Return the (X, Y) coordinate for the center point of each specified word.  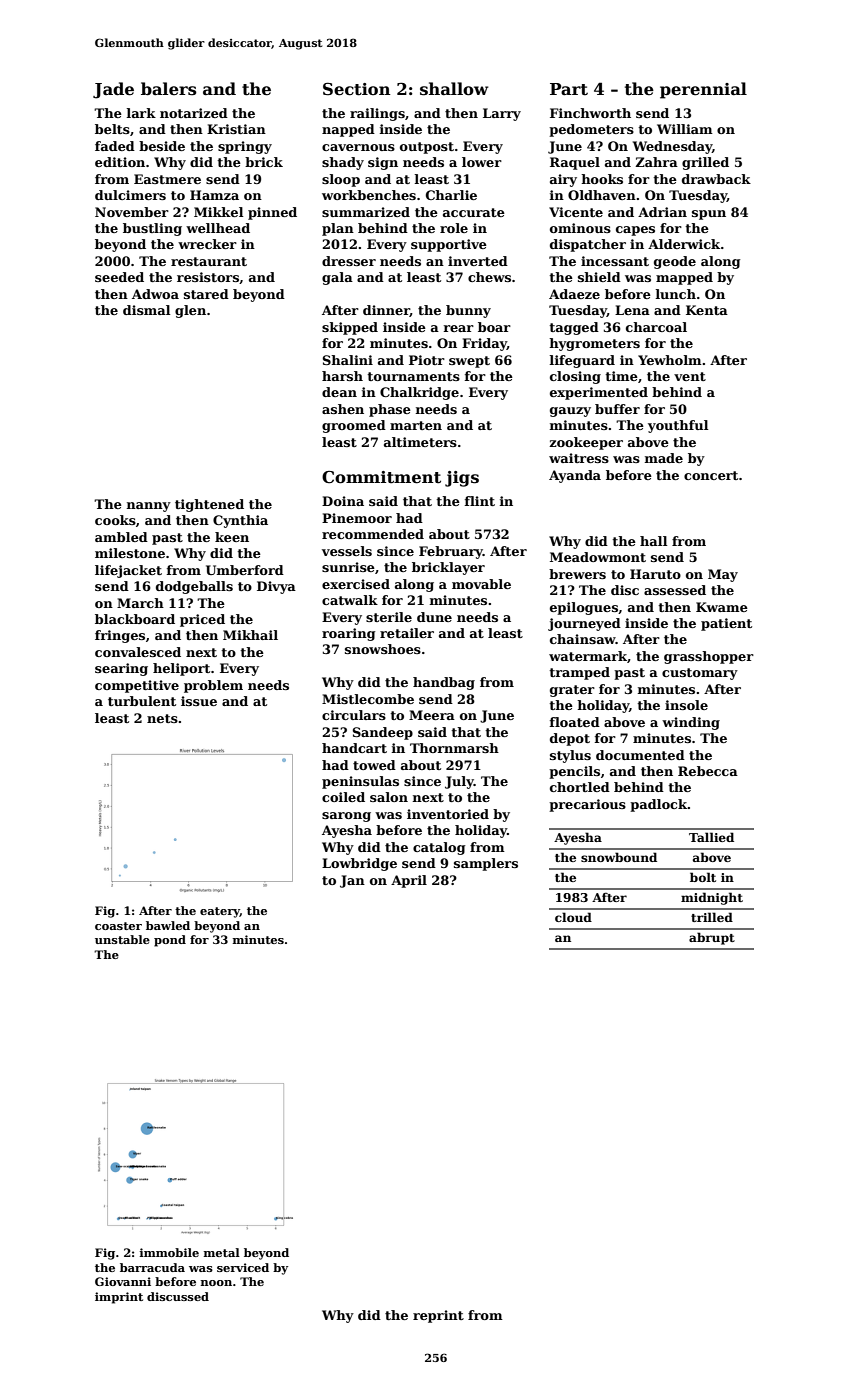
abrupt (712, 938)
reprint (438, 1316)
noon (216, 1283)
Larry (502, 114)
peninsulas (360, 782)
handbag (444, 683)
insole (686, 705)
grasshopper (709, 657)
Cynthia (240, 521)
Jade (113, 90)
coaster (118, 926)
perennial (703, 90)
